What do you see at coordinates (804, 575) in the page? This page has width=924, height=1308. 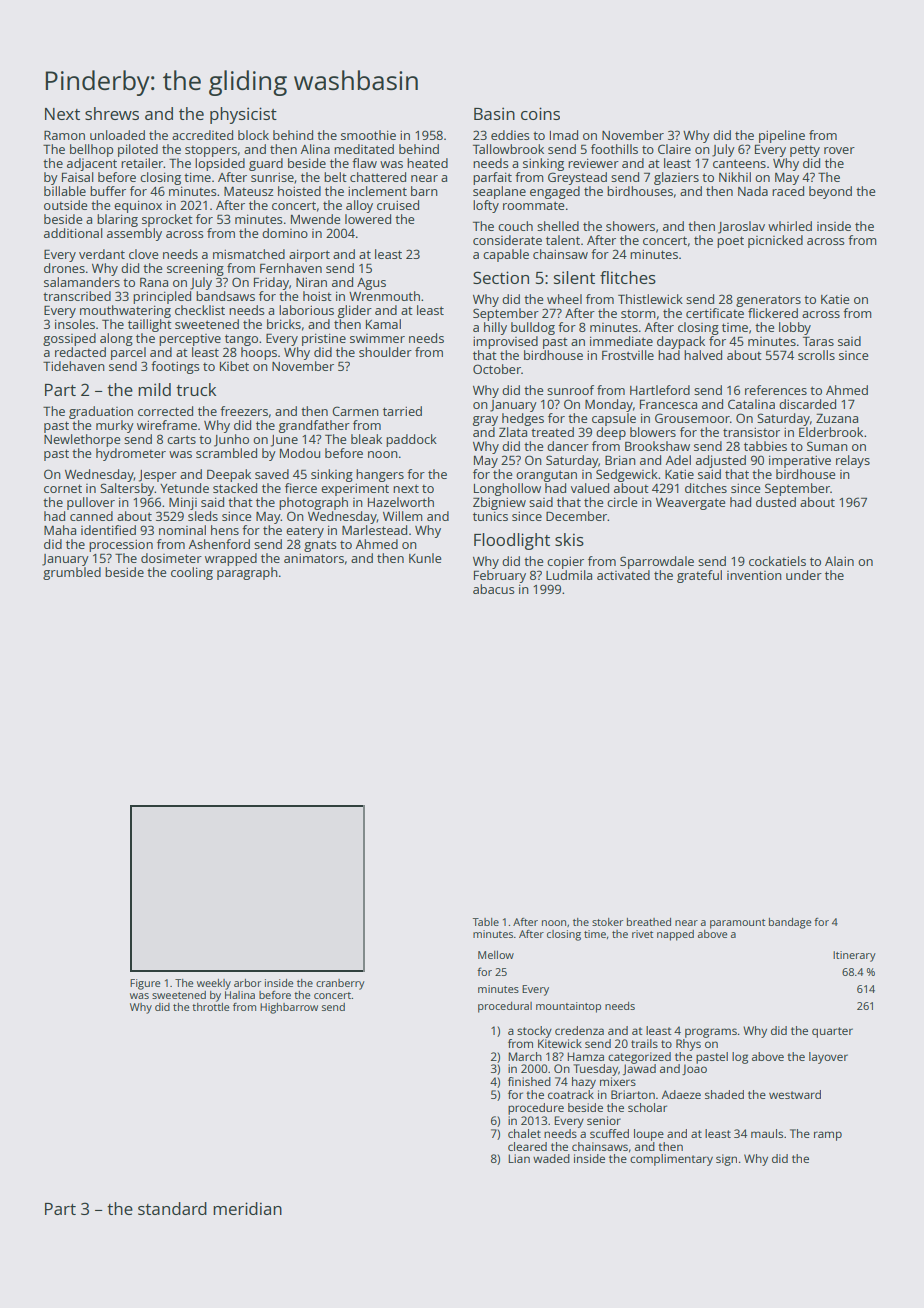 I see `under` at bounding box center [804, 575].
